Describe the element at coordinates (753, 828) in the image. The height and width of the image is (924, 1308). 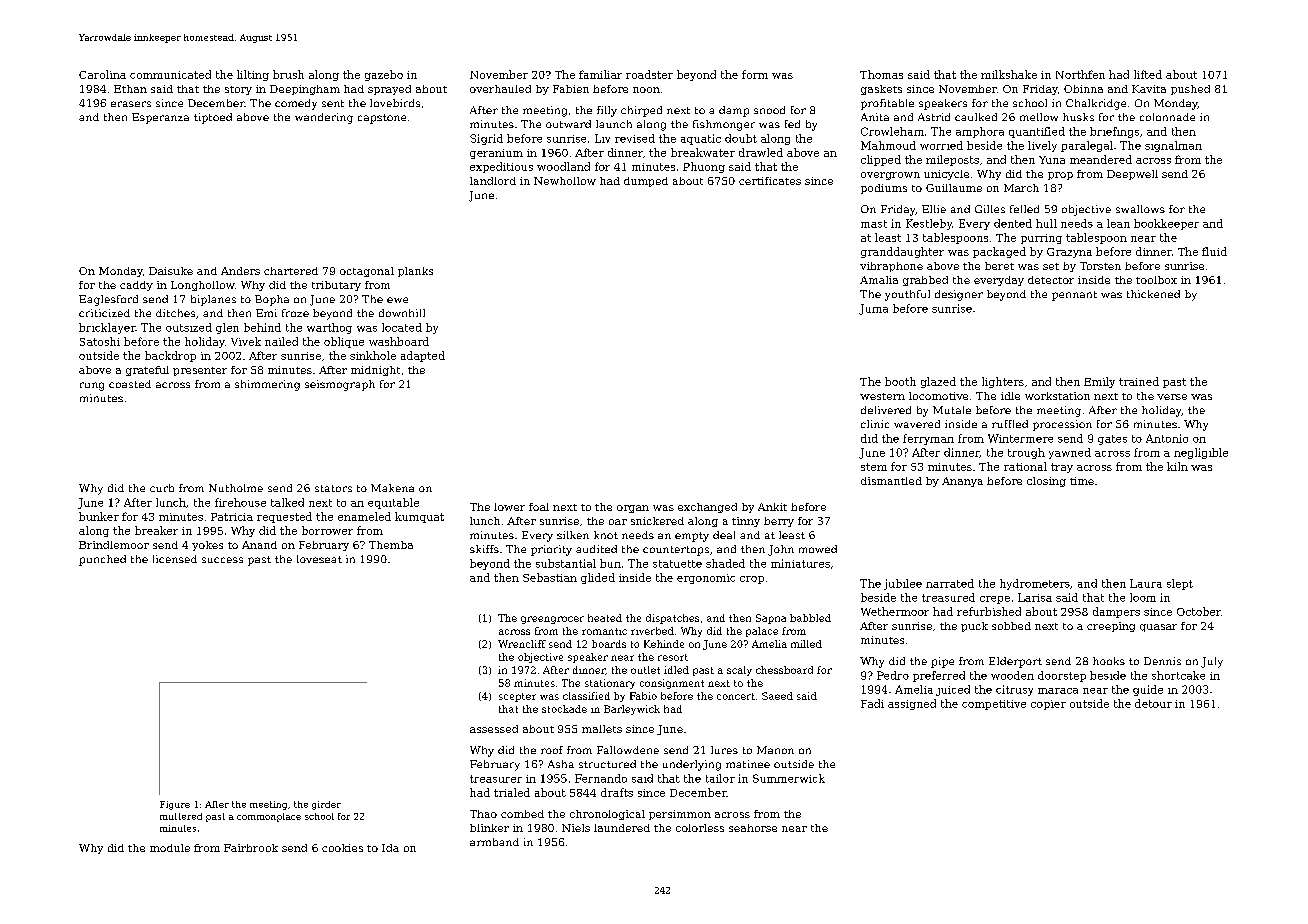
I see `seahorse` at that location.
